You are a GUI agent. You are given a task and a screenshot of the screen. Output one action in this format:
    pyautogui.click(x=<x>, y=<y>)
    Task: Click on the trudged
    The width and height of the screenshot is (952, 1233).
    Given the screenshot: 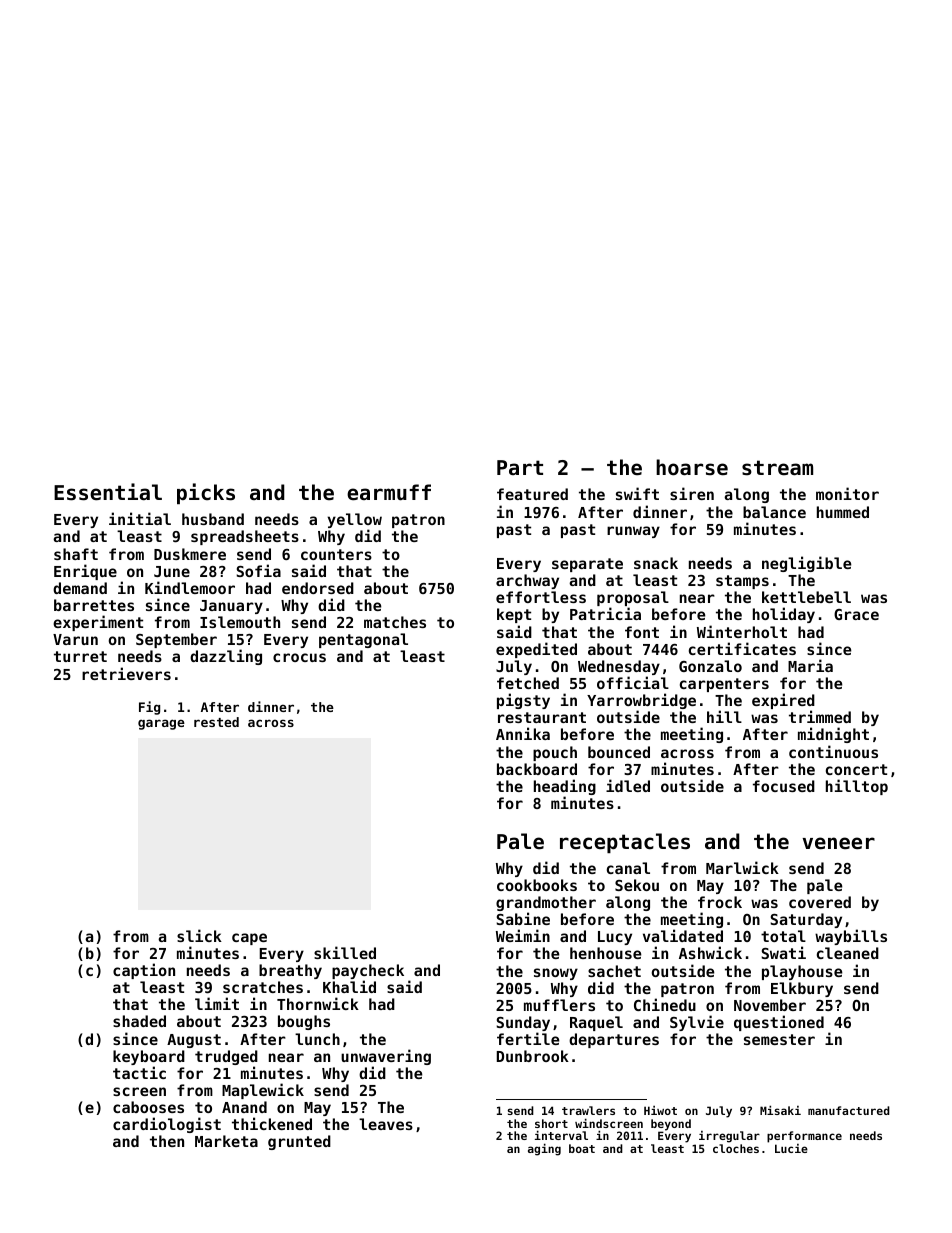 What is the action you would take?
    pyautogui.click(x=226, y=1057)
